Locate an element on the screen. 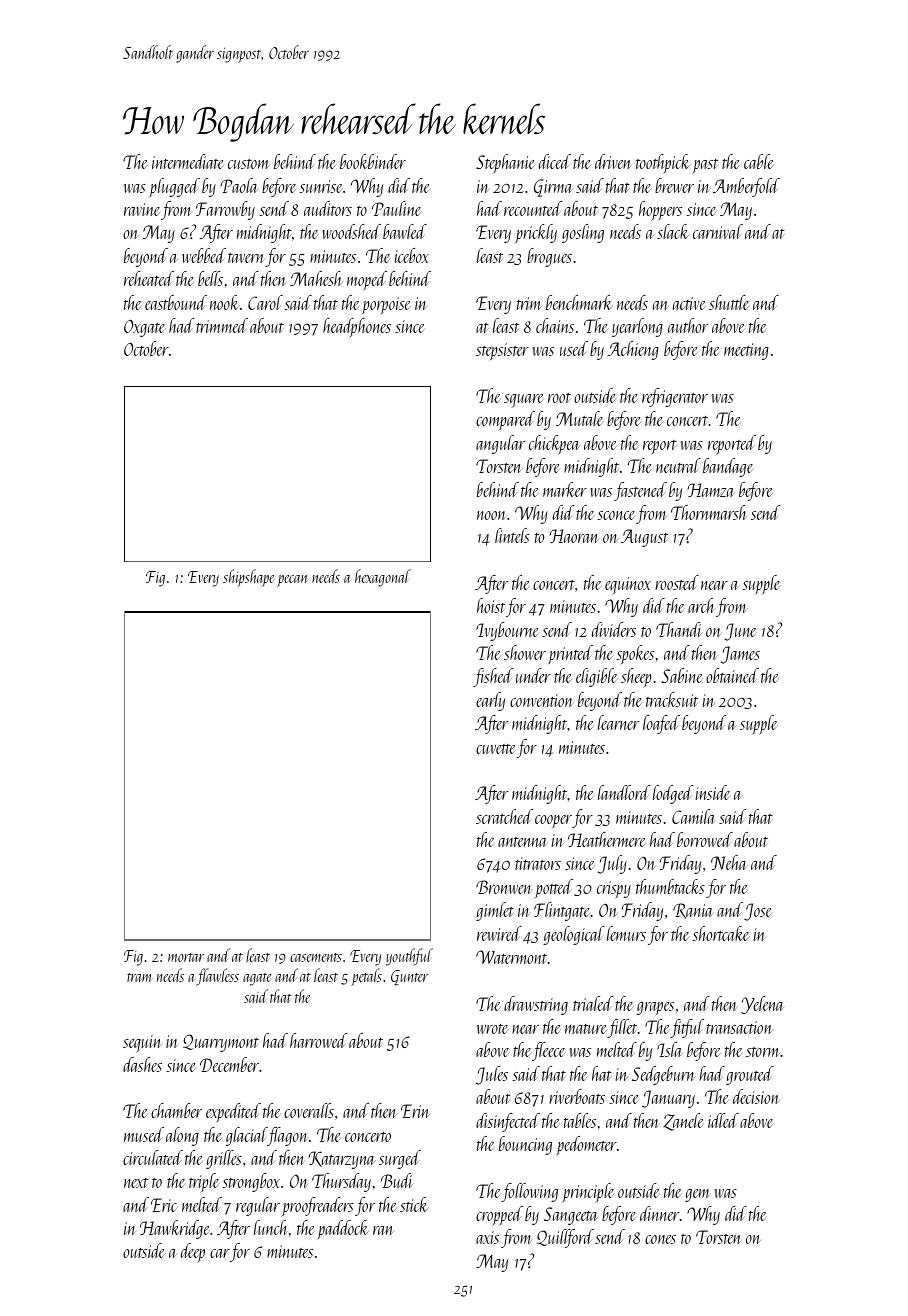  Stephanie is located at coordinates (505, 163).
